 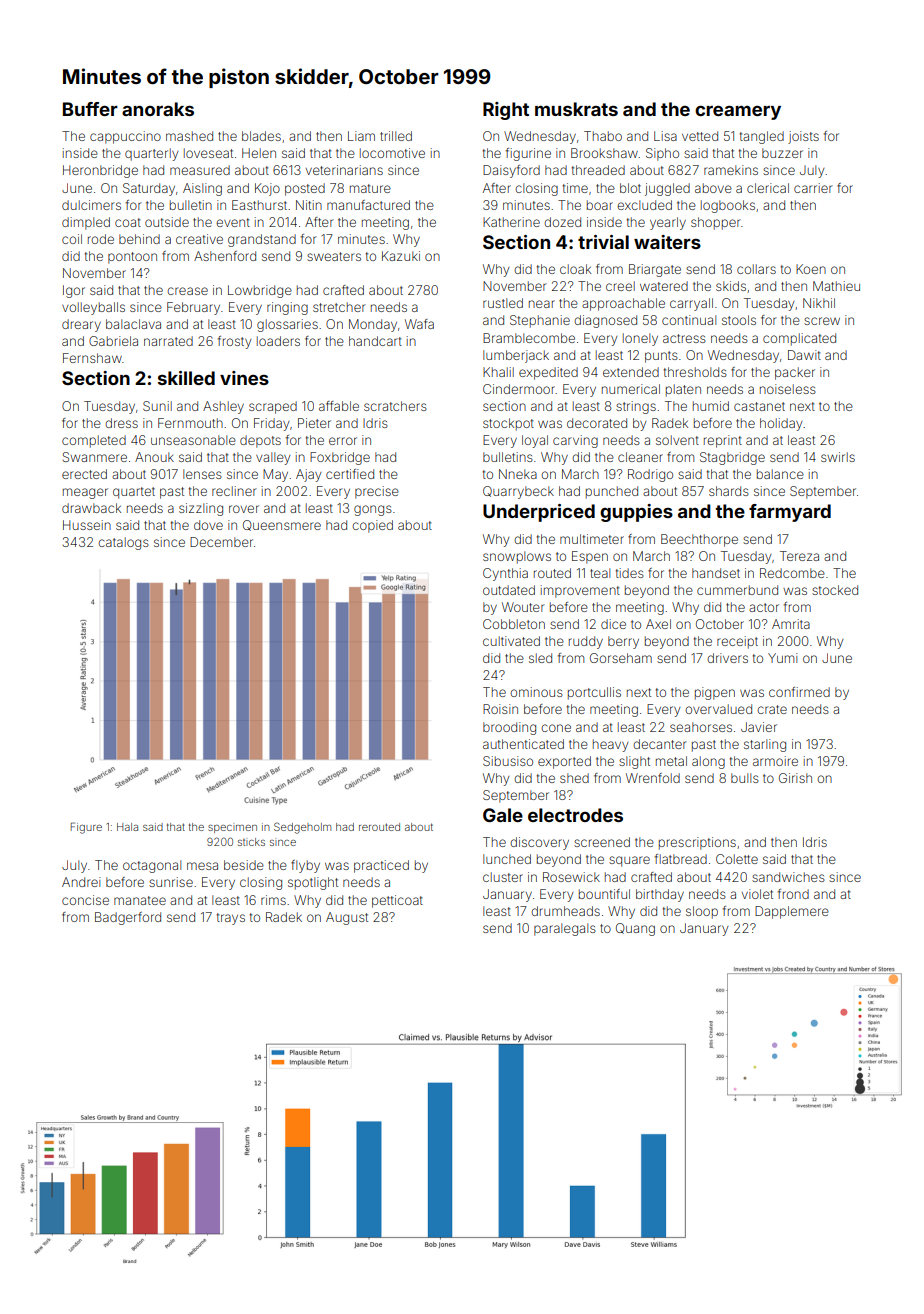 What do you see at coordinates (788, 389) in the screenshot?
I see `noiseless` at bounding box center [788, 389].
